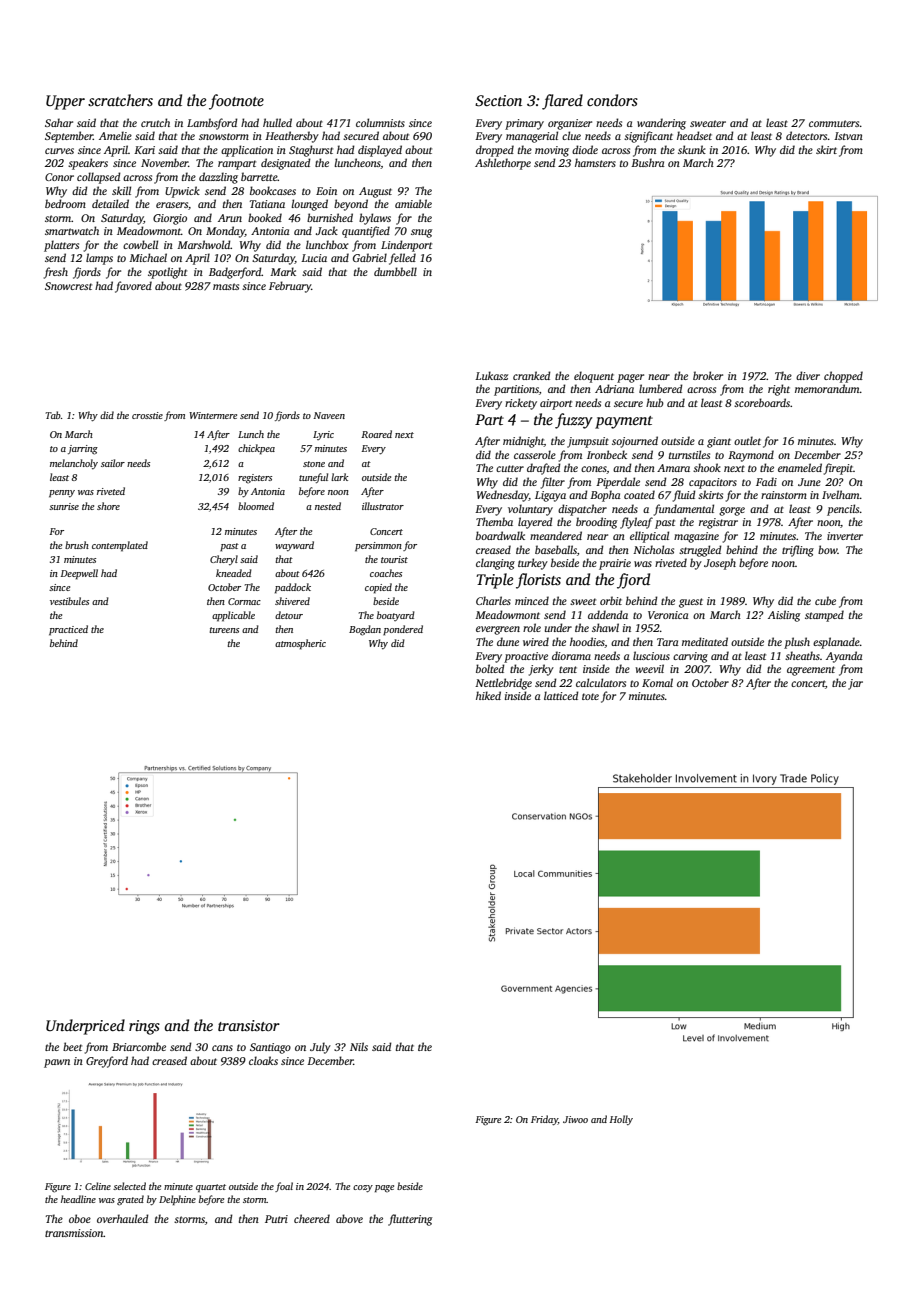  Describe the element at coordinates (68, 630) in the page. I see `practiced` at that location.
